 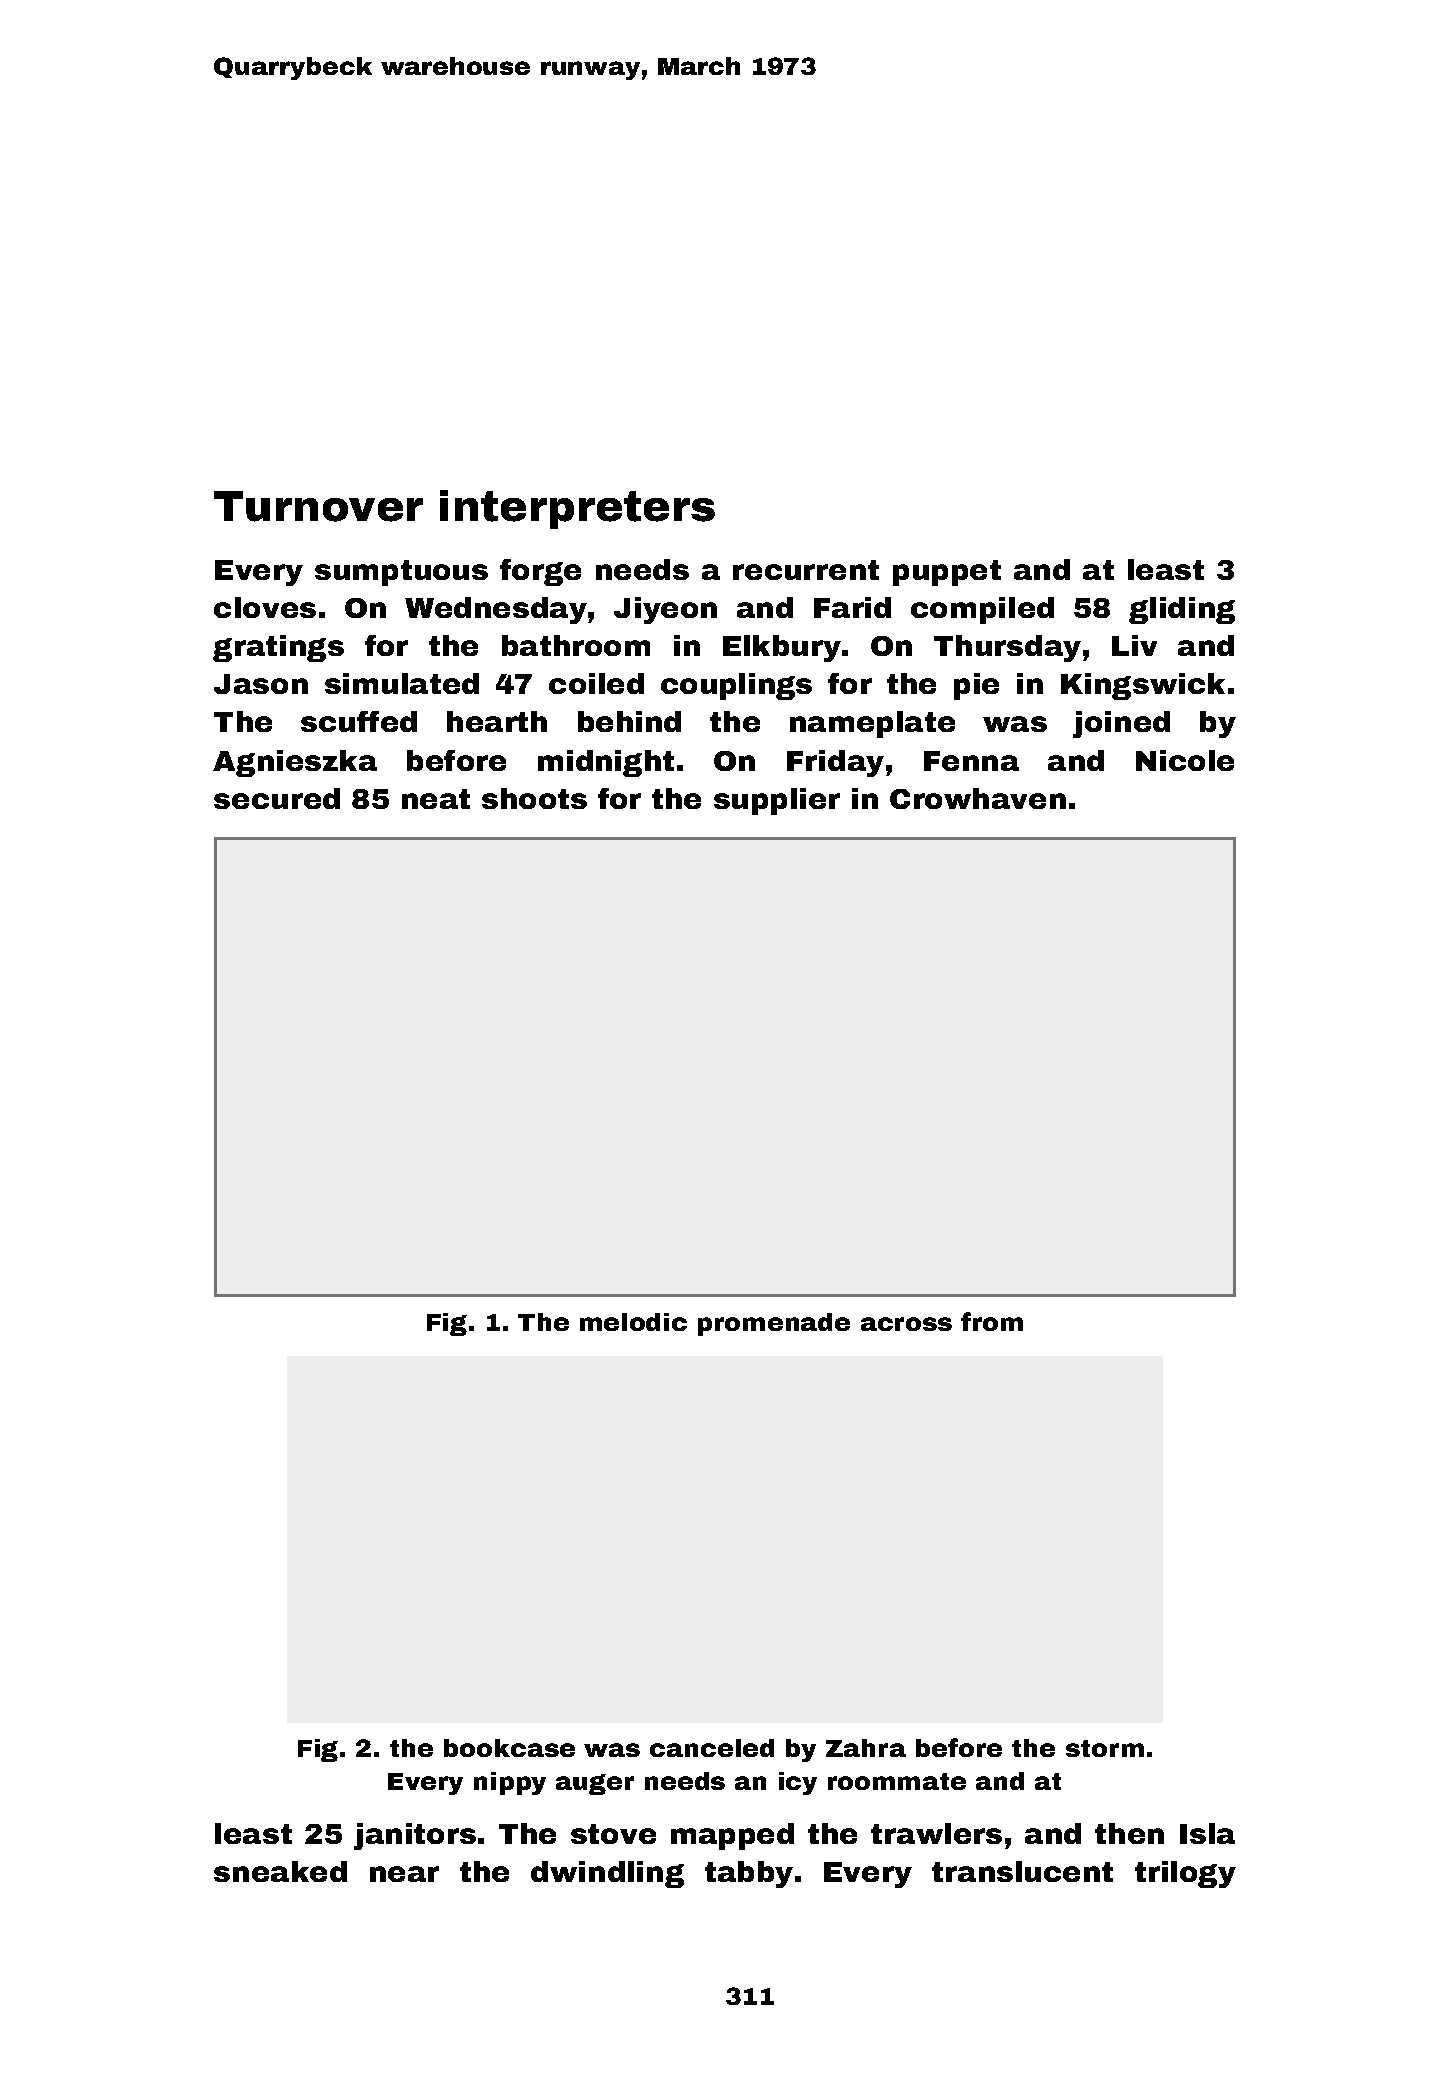 I want to click on auger, so click(x=595, y=1784).
